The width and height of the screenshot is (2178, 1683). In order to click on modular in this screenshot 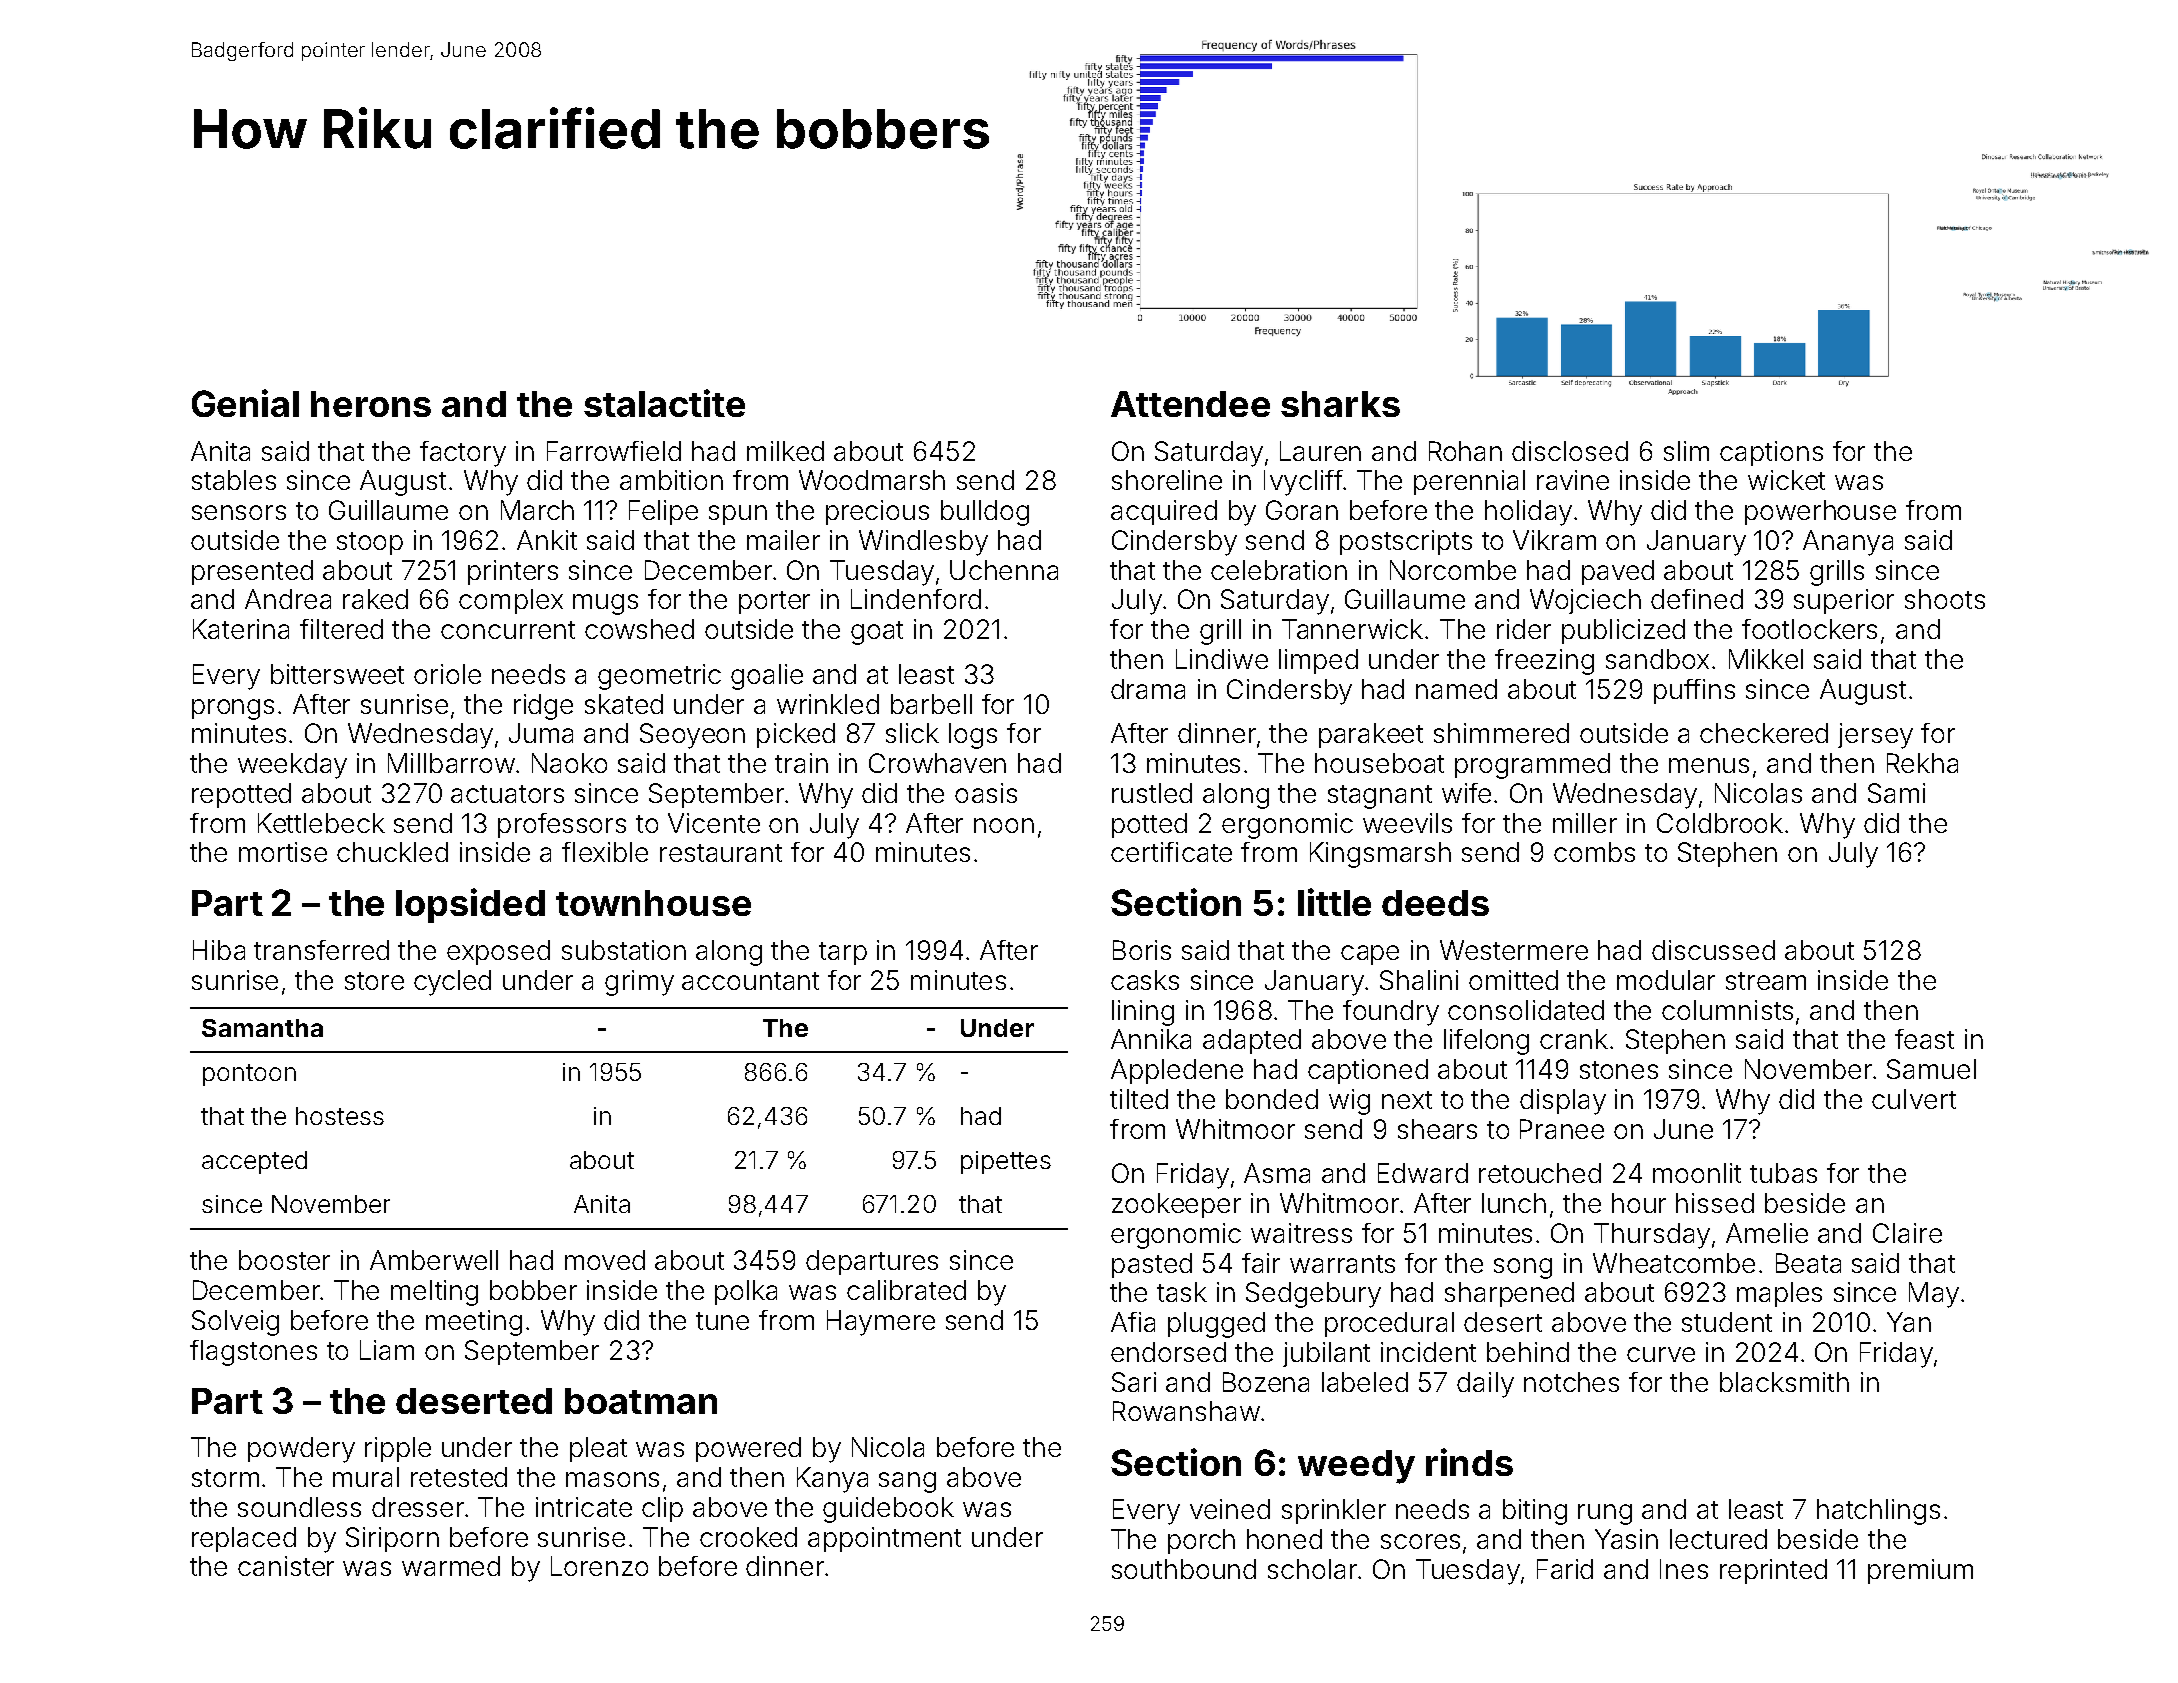, I will do `click(1666, 980)`.
